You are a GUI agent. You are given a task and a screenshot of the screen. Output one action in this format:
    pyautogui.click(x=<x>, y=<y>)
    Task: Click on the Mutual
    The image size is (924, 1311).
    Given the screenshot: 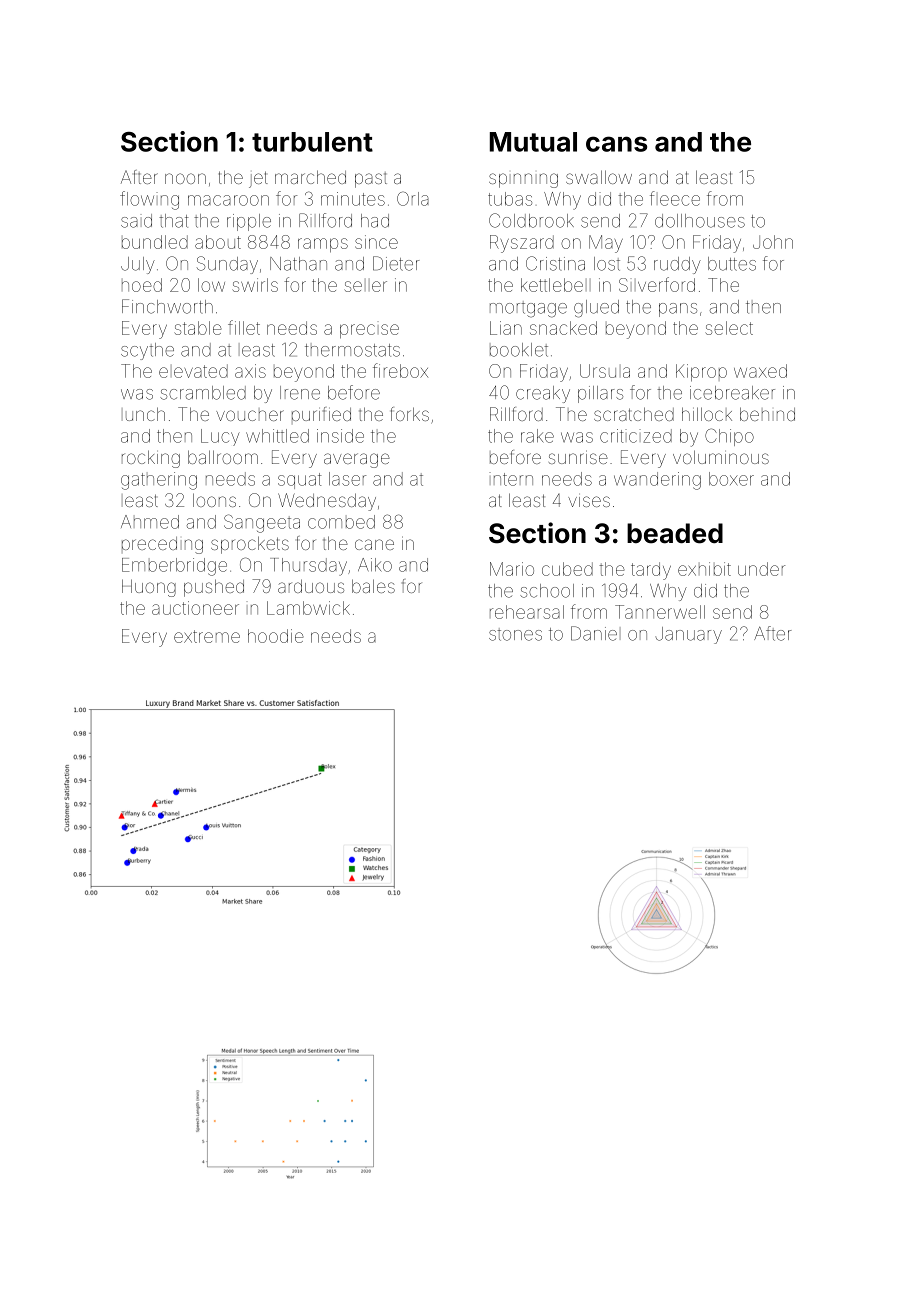 What is the action you would take?
    pyautogui.click(x=533, y=142)
